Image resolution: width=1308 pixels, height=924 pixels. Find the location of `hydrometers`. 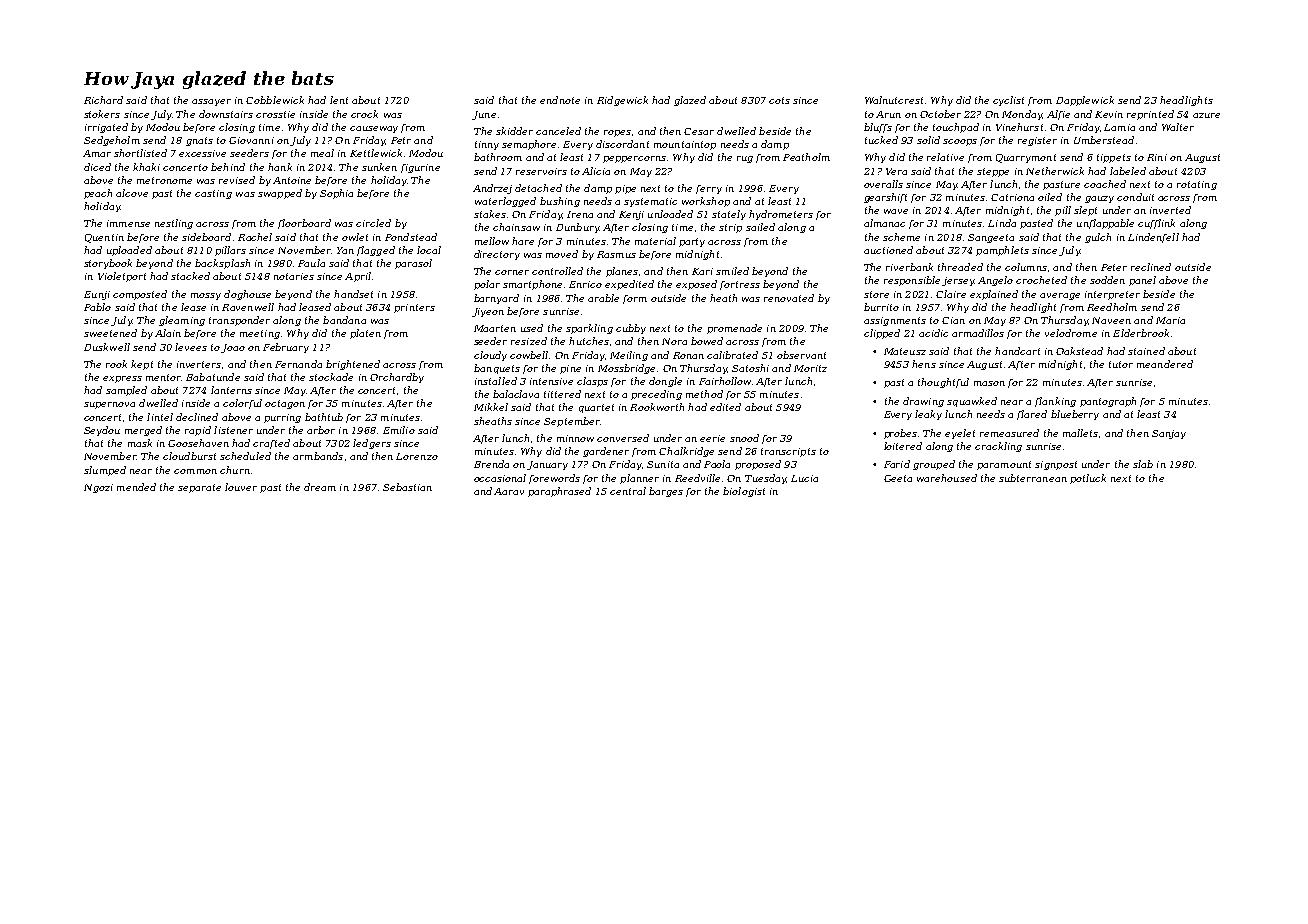

hydrometers is located at coordinates (781, 215).
